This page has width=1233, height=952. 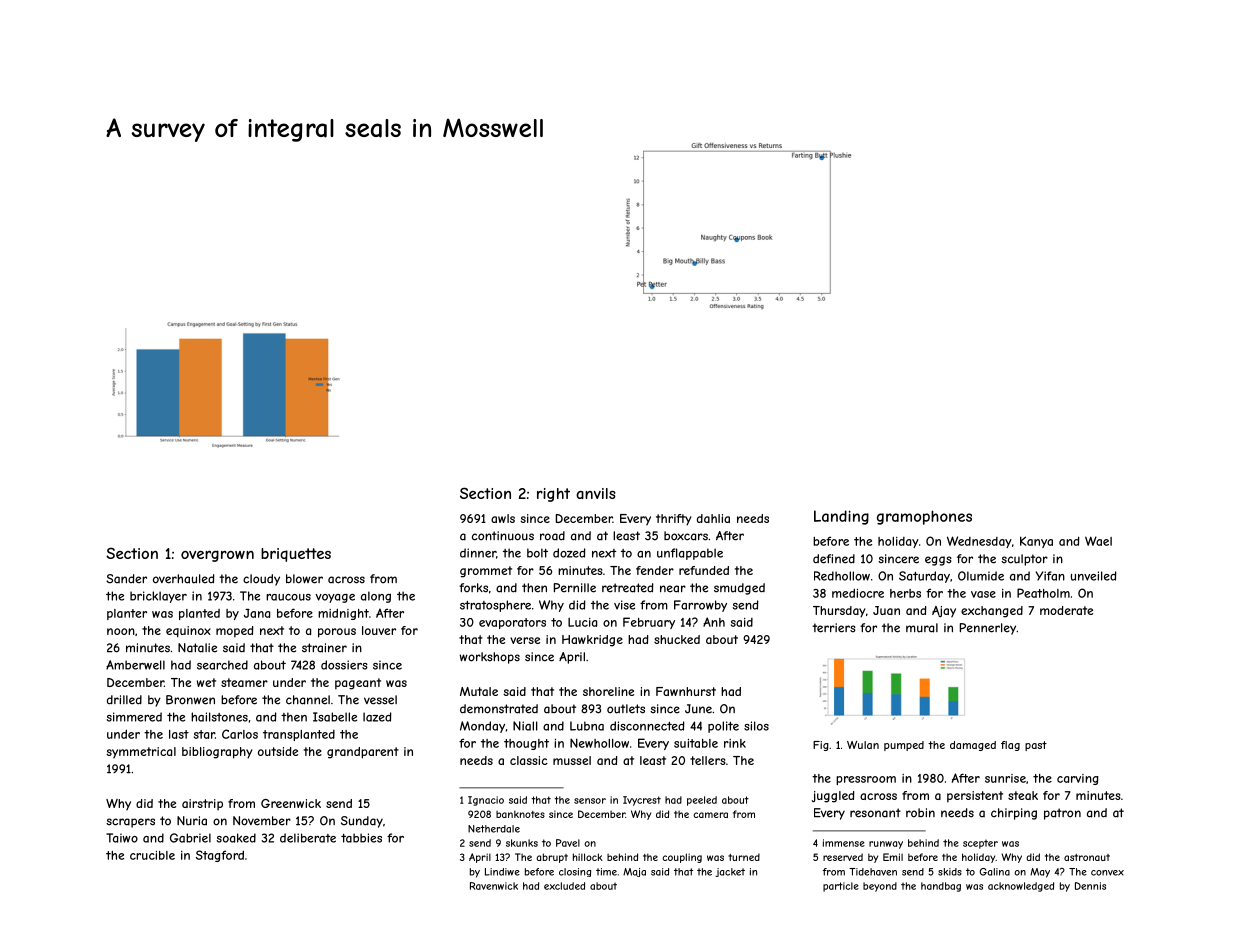 I want to click on Ravenwick, so click(x=494, y=886).
